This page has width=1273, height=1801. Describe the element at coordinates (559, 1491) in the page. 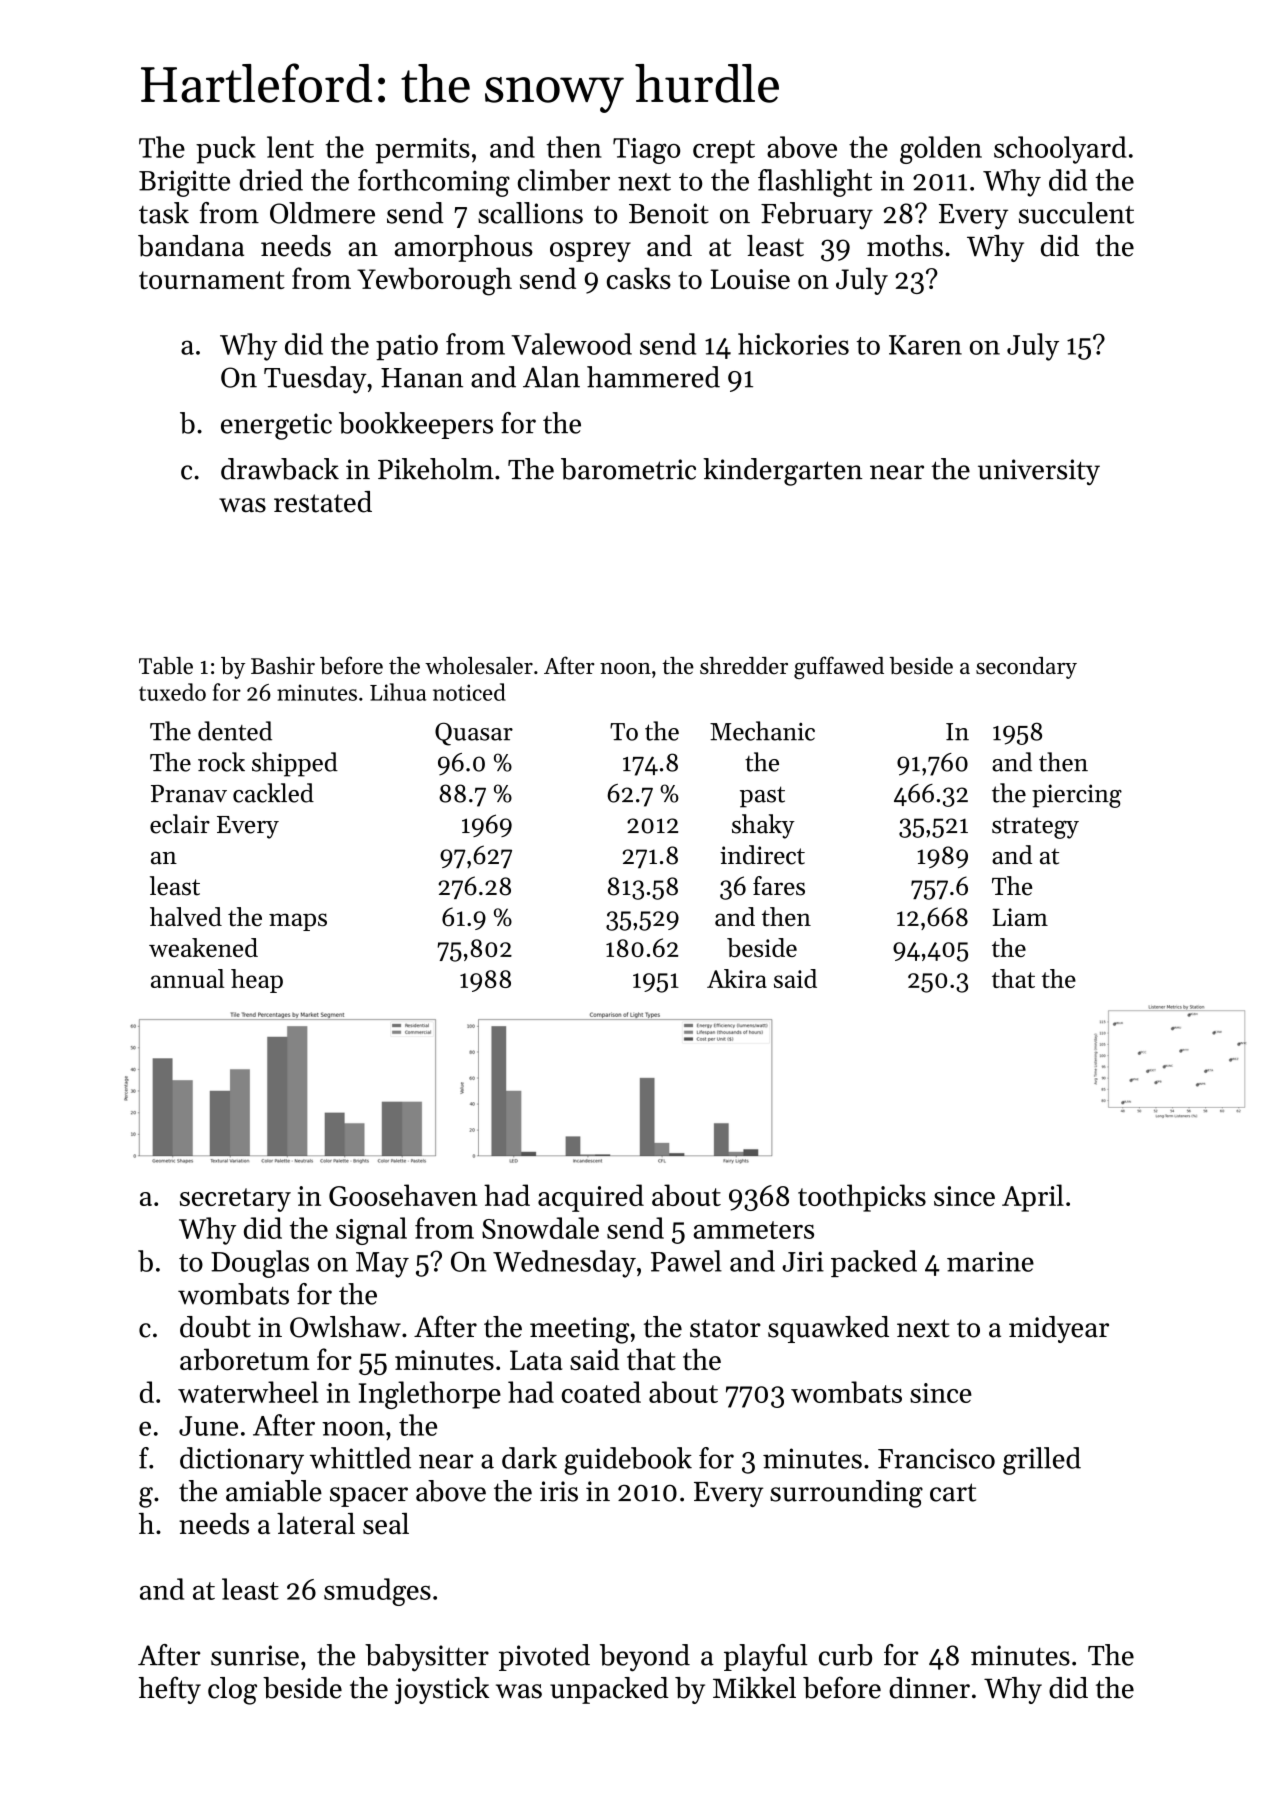

I see `iris` at that location.
